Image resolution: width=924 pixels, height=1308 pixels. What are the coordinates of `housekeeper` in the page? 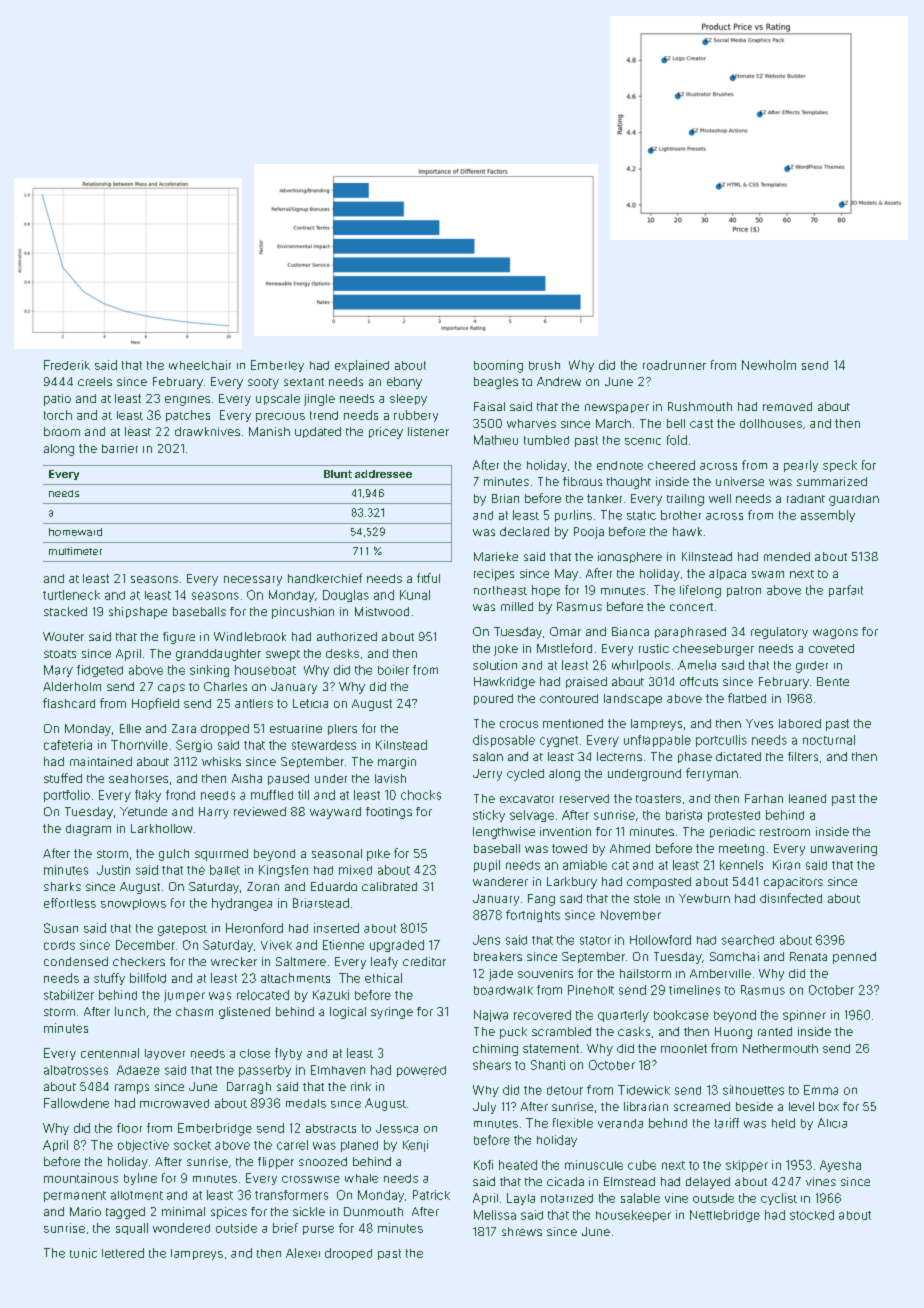 It's located at (633, 1216).
